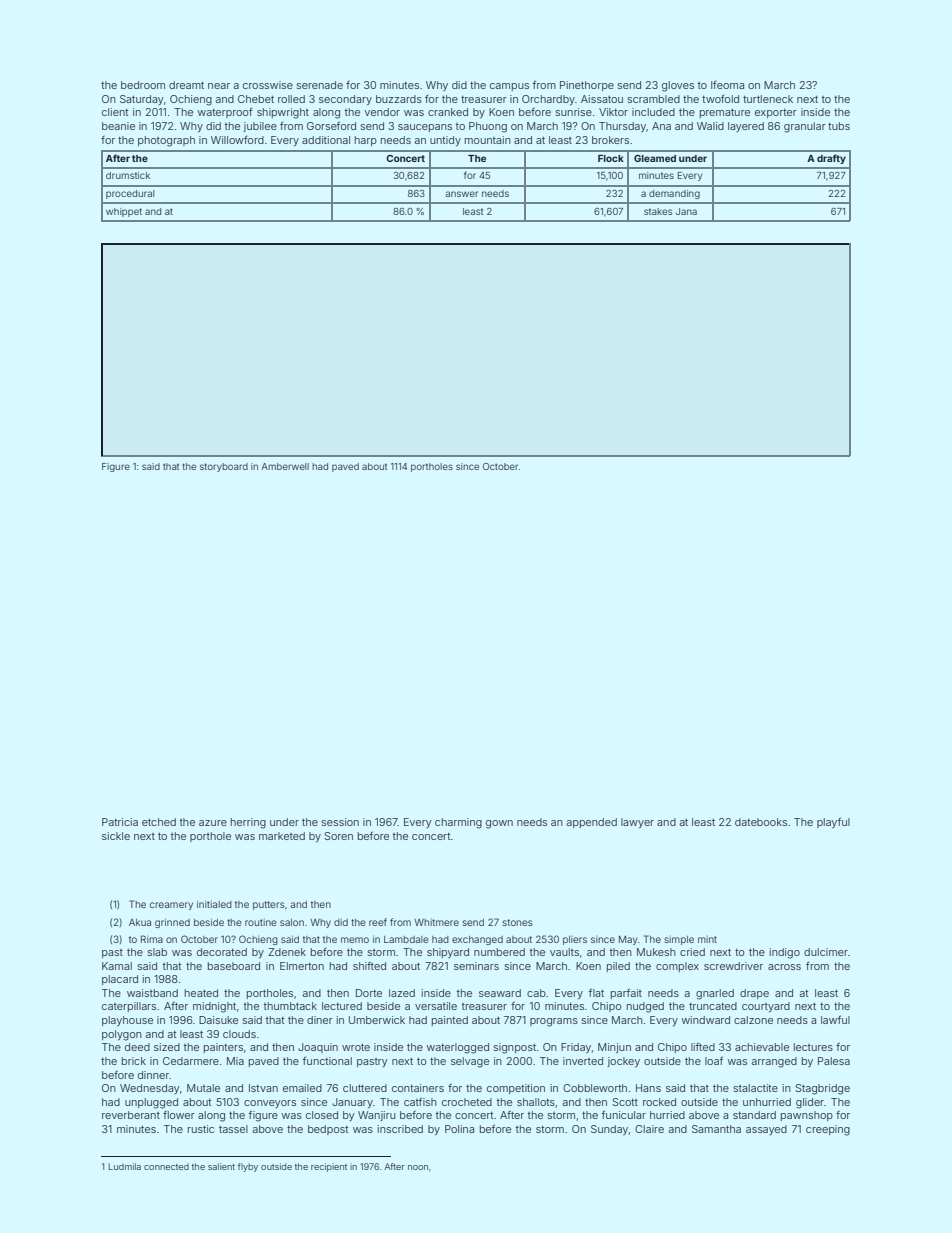 Image resolution: width=952 pixels, height=1233 pixels. I want to click on crosswise, so click(268, 85).
